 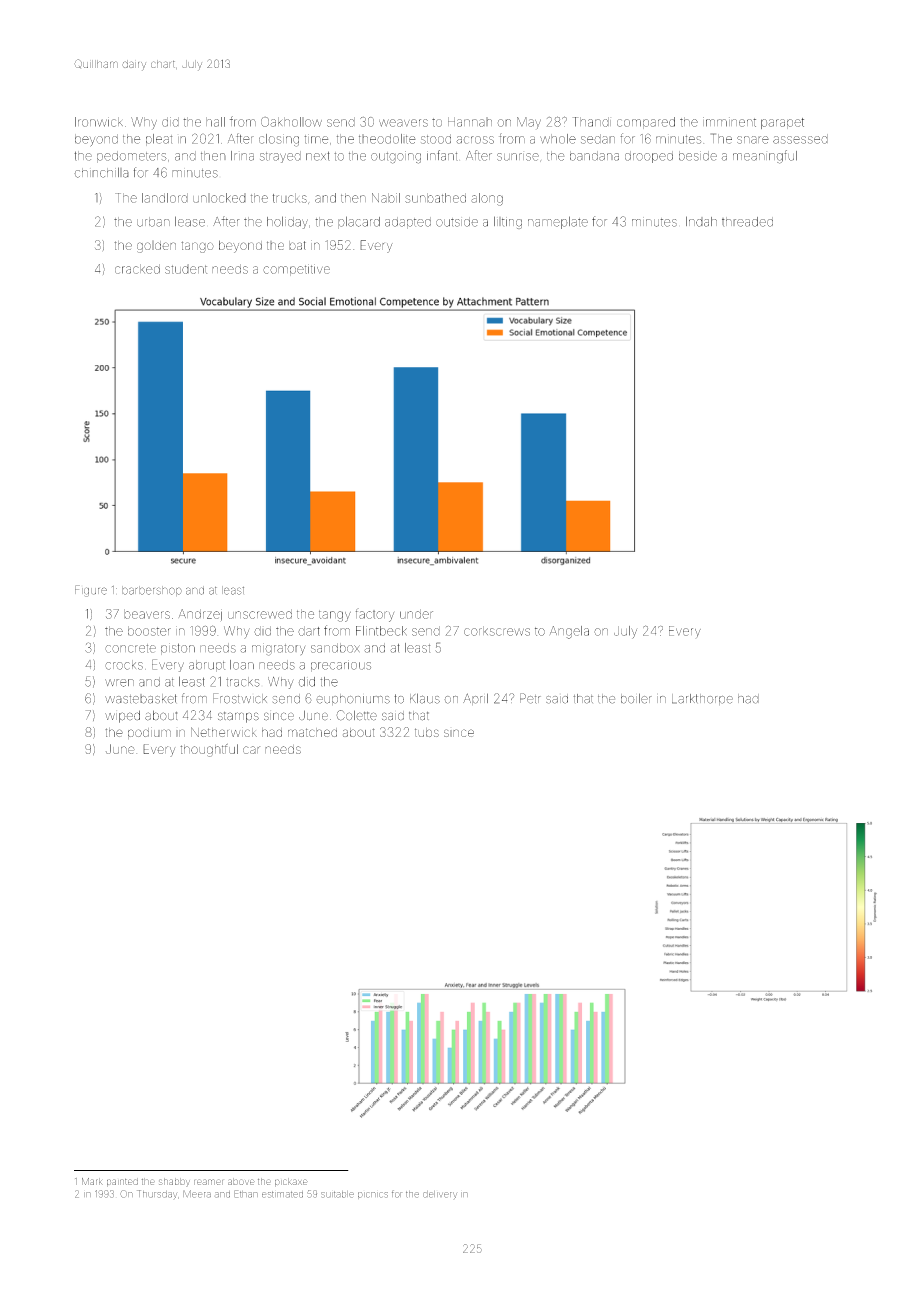 What do you see at coordinates (416, 614) in the page?
I see `under` at bounding box center [416, 614].
